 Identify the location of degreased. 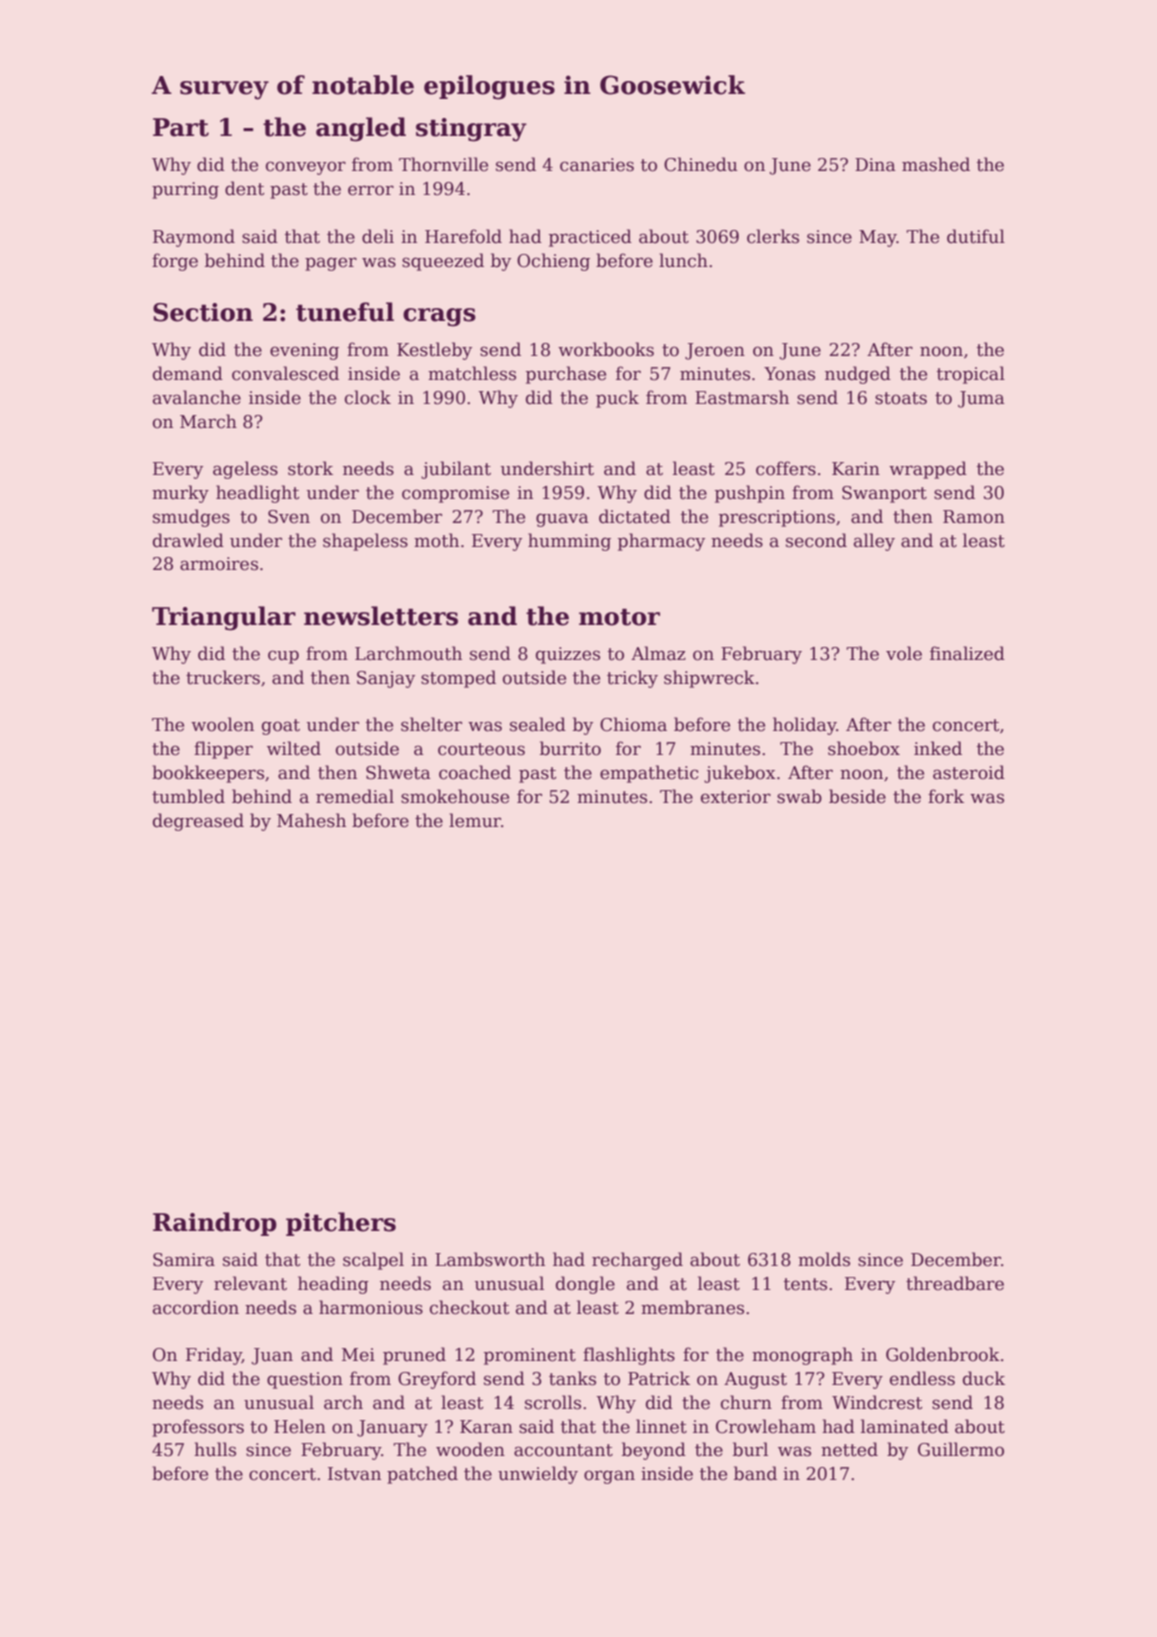
(198, 822).
